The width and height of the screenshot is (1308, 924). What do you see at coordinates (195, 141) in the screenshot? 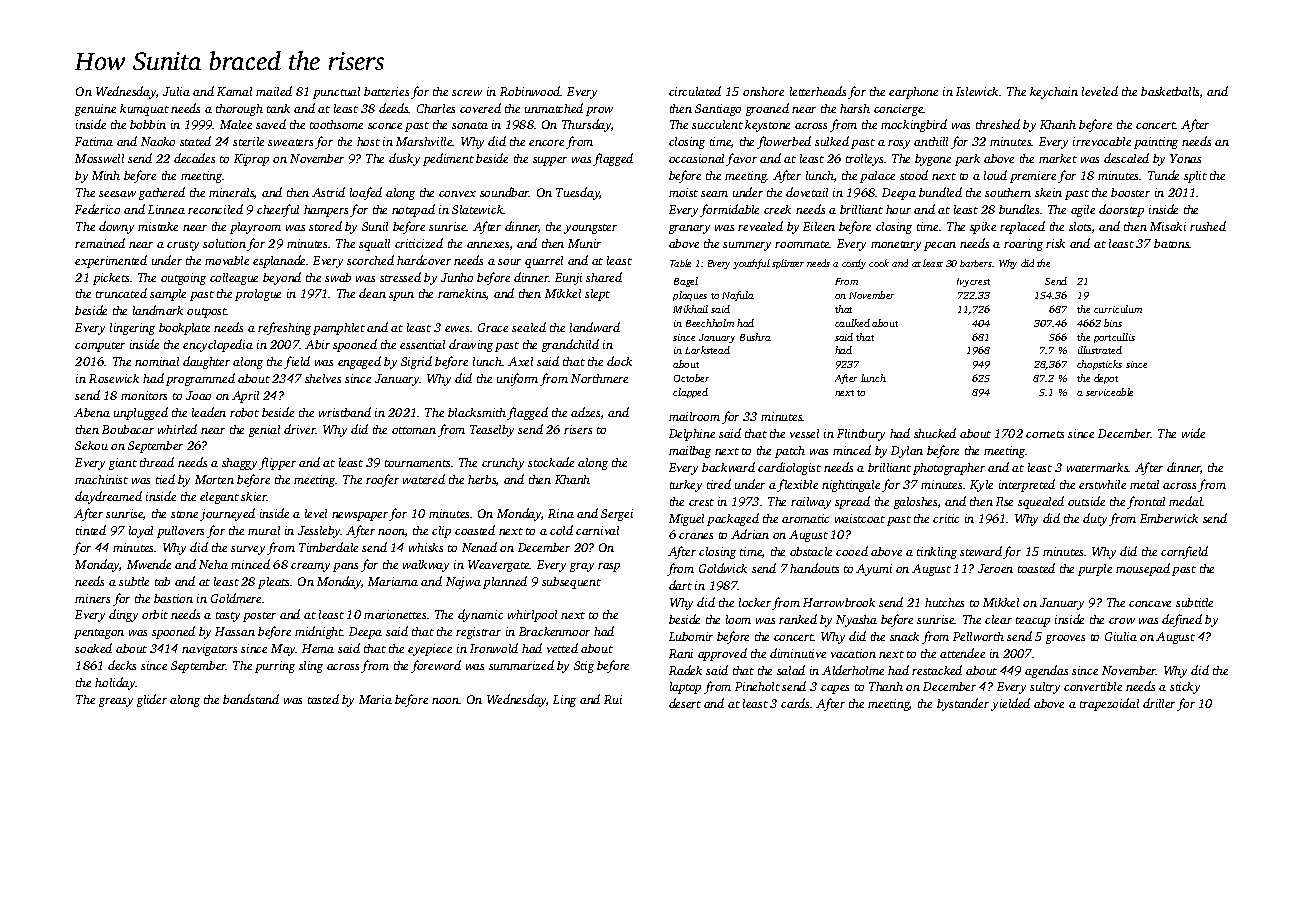
I see `stated` at bounding box center [195, 141].
